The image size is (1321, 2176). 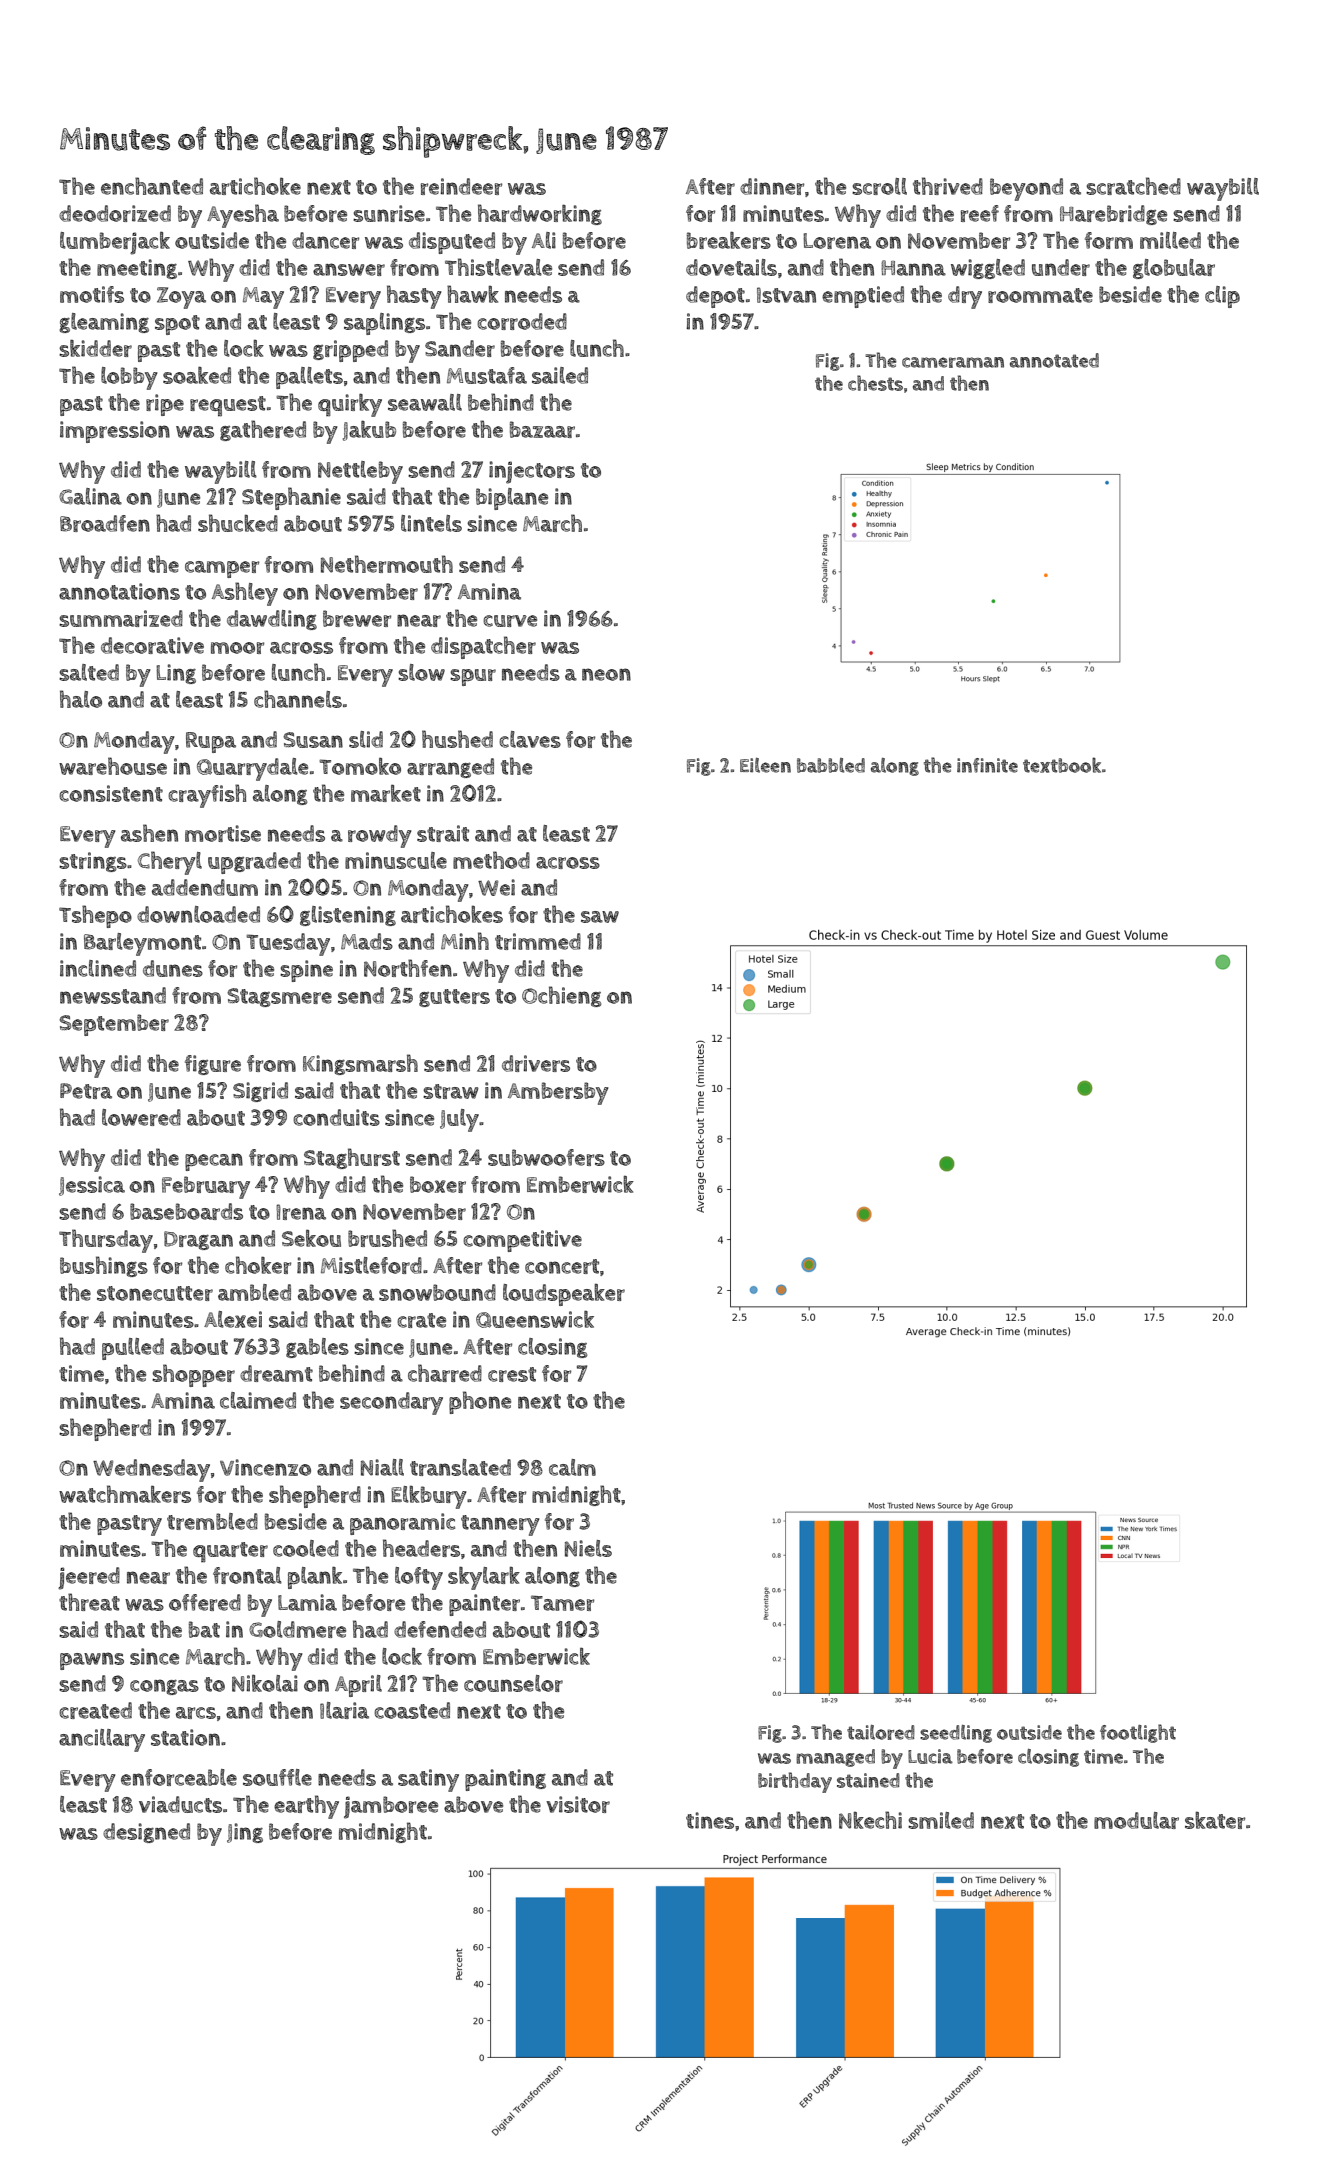 What do you see at coordinates (277, 1777) in the screenshot?
I see `souffle` at bounding box center [277, 1777].
